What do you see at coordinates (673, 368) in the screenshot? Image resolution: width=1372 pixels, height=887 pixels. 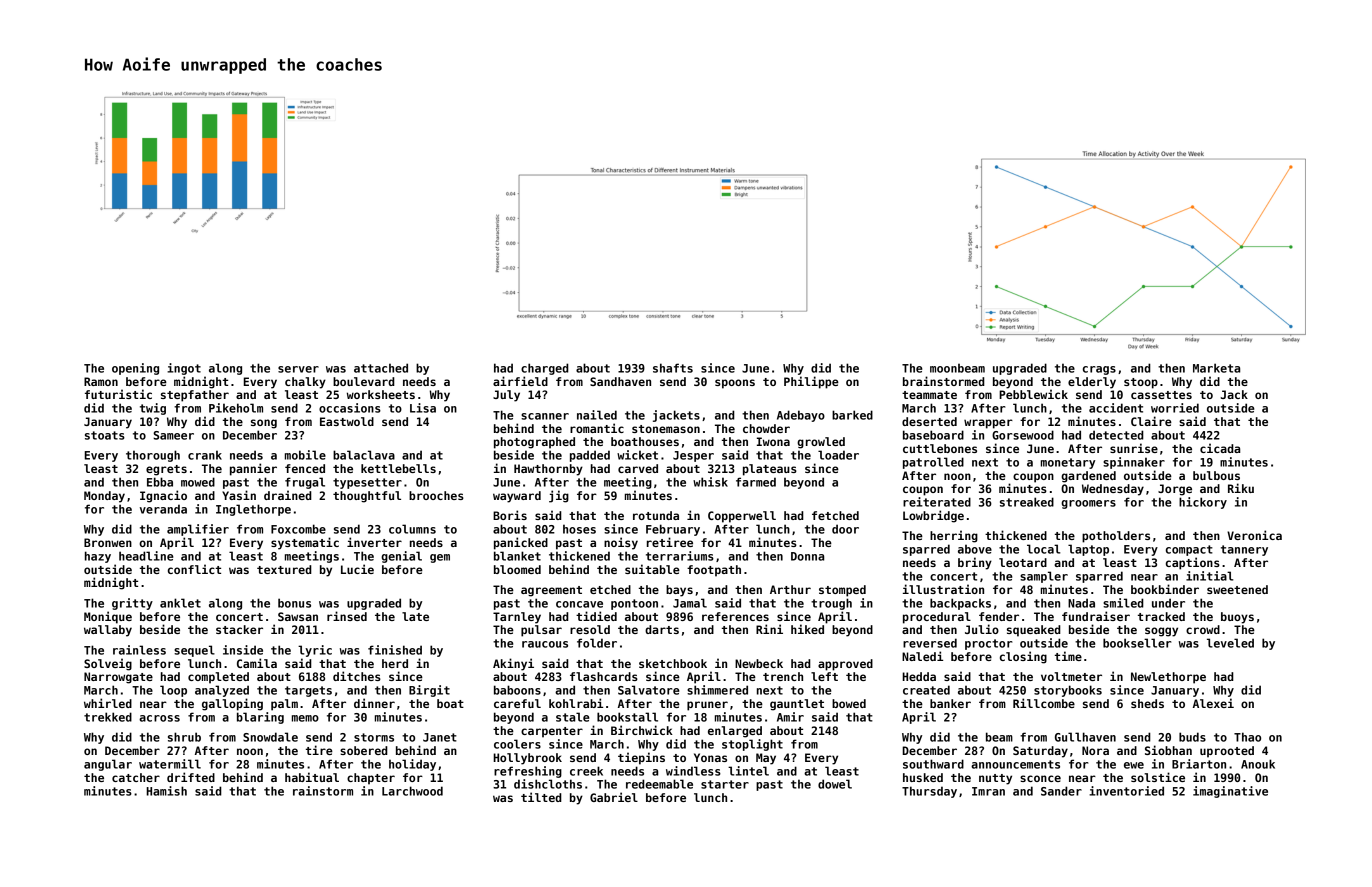 I see `shafts` at bounding box center [673, 368].
